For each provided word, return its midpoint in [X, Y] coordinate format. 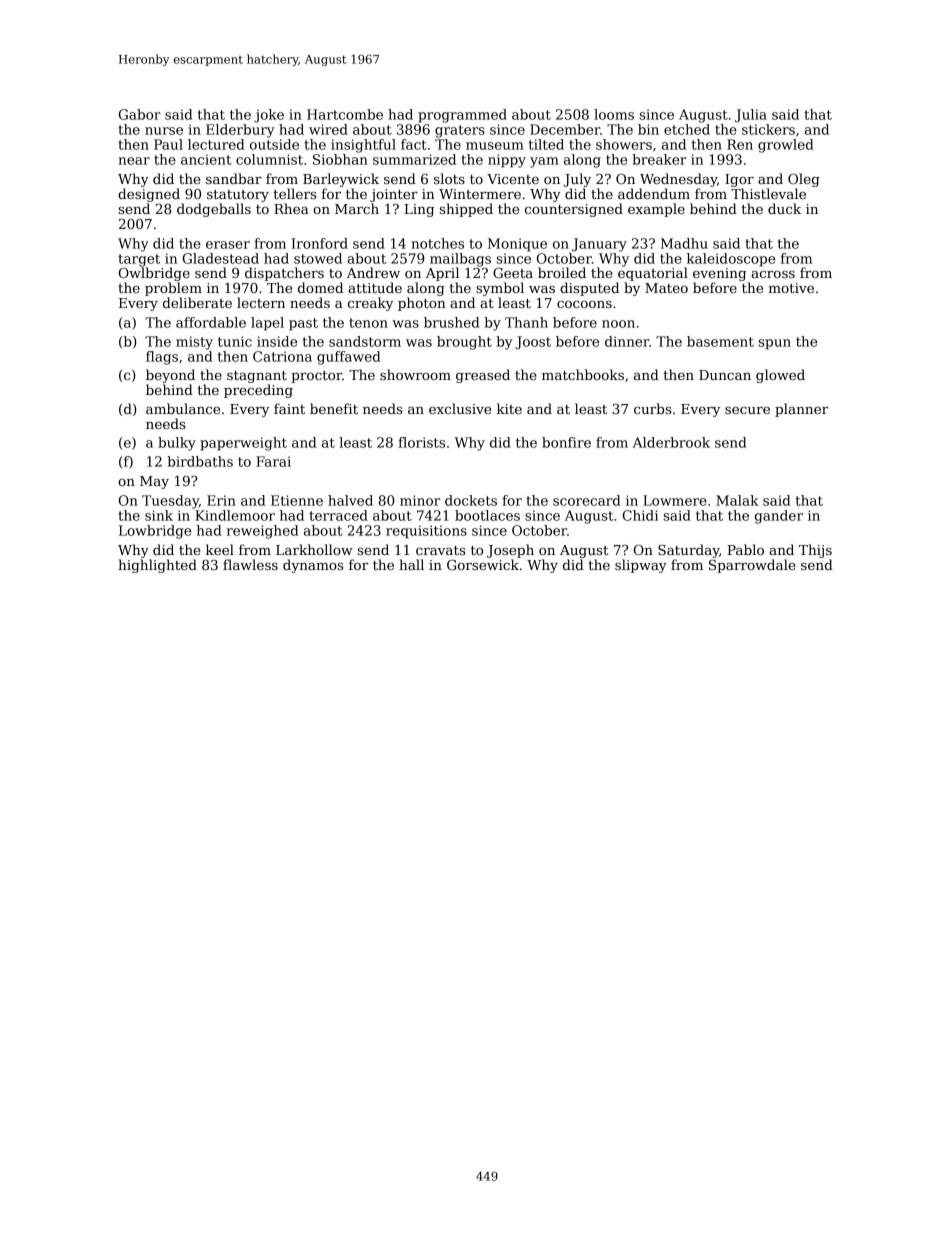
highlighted [157, 566]
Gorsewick [483, 564]
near [134, 161]
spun [774, 344]
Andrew [373, 272]
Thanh [526, 322]
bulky [177, 444]
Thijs [815, 551]
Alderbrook [671, 442]
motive [791, 288]
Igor [739, 180]
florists [421, 442]
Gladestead [221, 258]
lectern [261, 302]
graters [460, 131]
